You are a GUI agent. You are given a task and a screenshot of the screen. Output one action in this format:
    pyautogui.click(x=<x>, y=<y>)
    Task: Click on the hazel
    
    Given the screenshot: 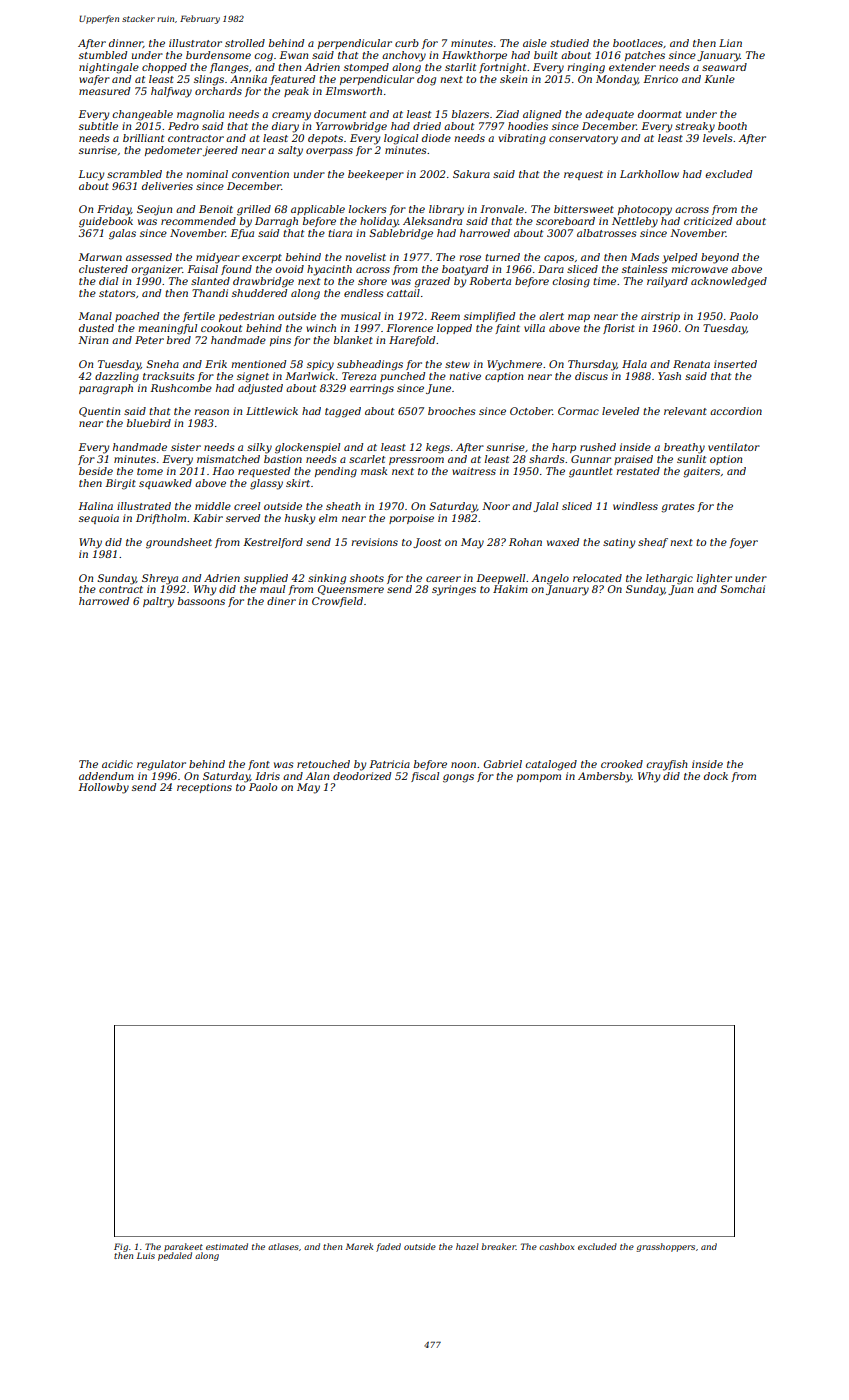 What is the action you would take?
    pyautogui.click(x=467, y=1246)
